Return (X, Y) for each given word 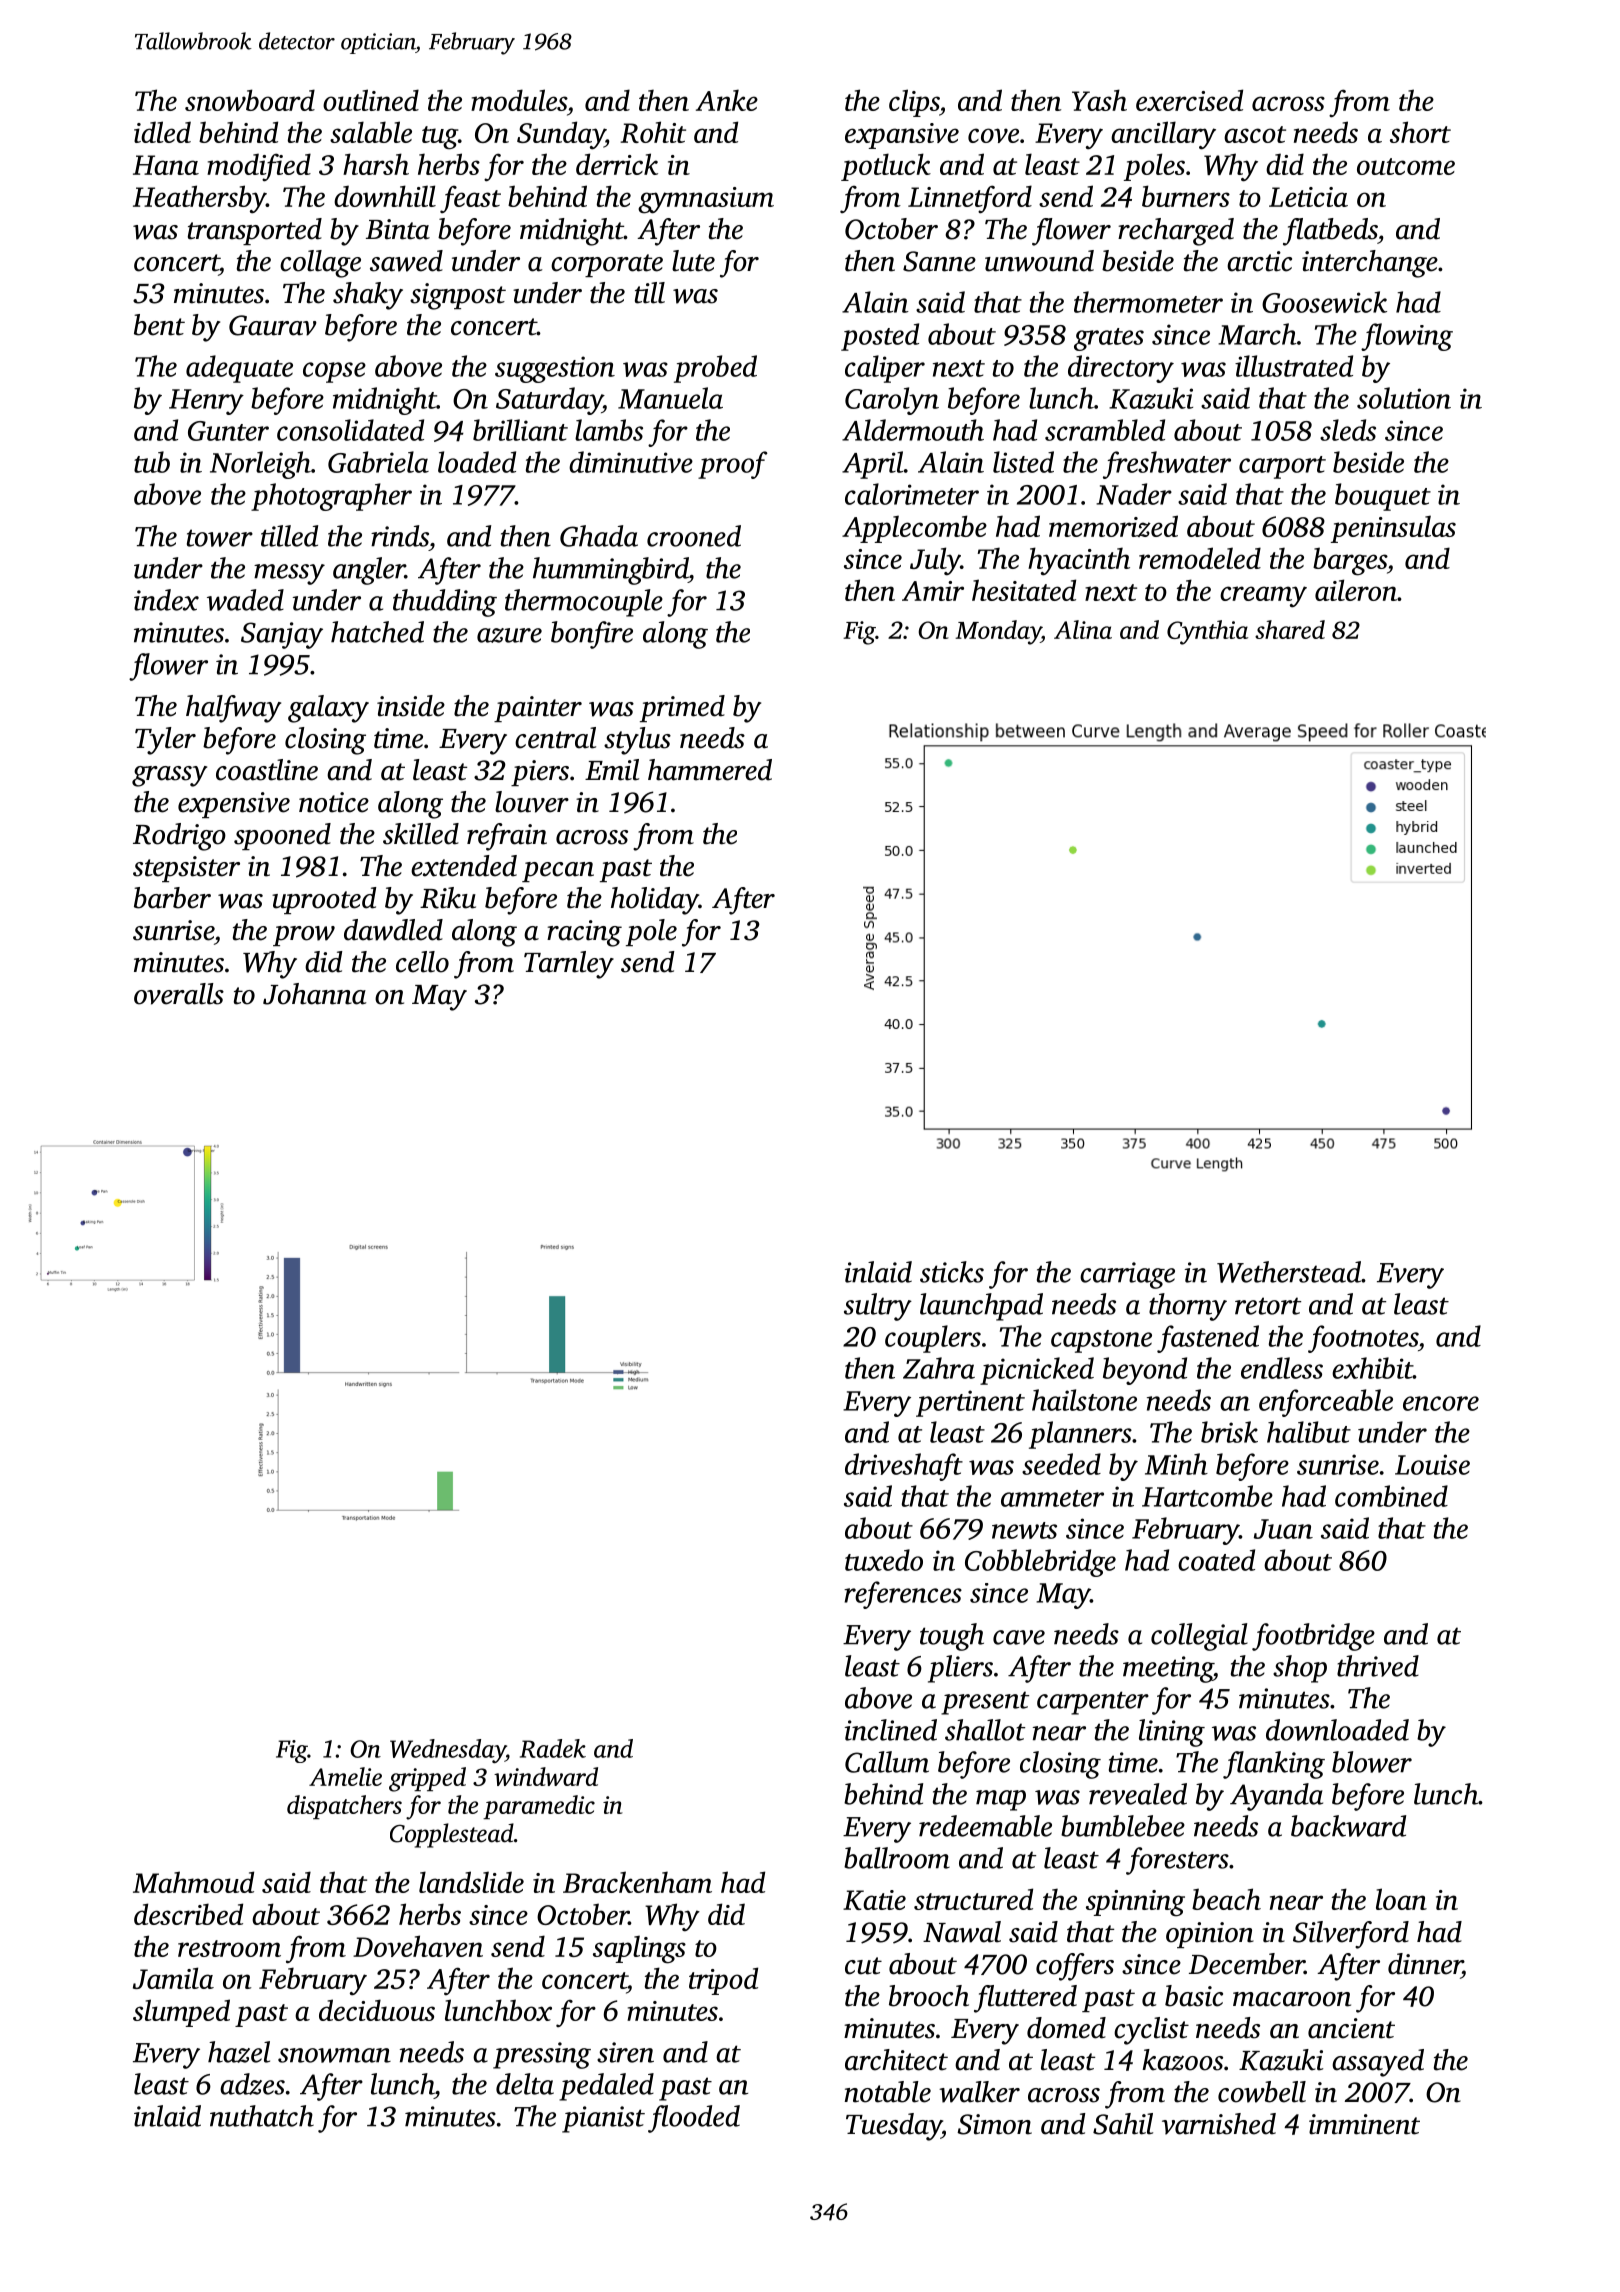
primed (682, 708)
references (903, 1595)
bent (159, 325)
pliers (960, 1669)
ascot (1255, 134)
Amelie (345, 1776)
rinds (400, 536)
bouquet (1383, 497)
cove (993, 135)
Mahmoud (193, 1882)
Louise (1432, 1464)
